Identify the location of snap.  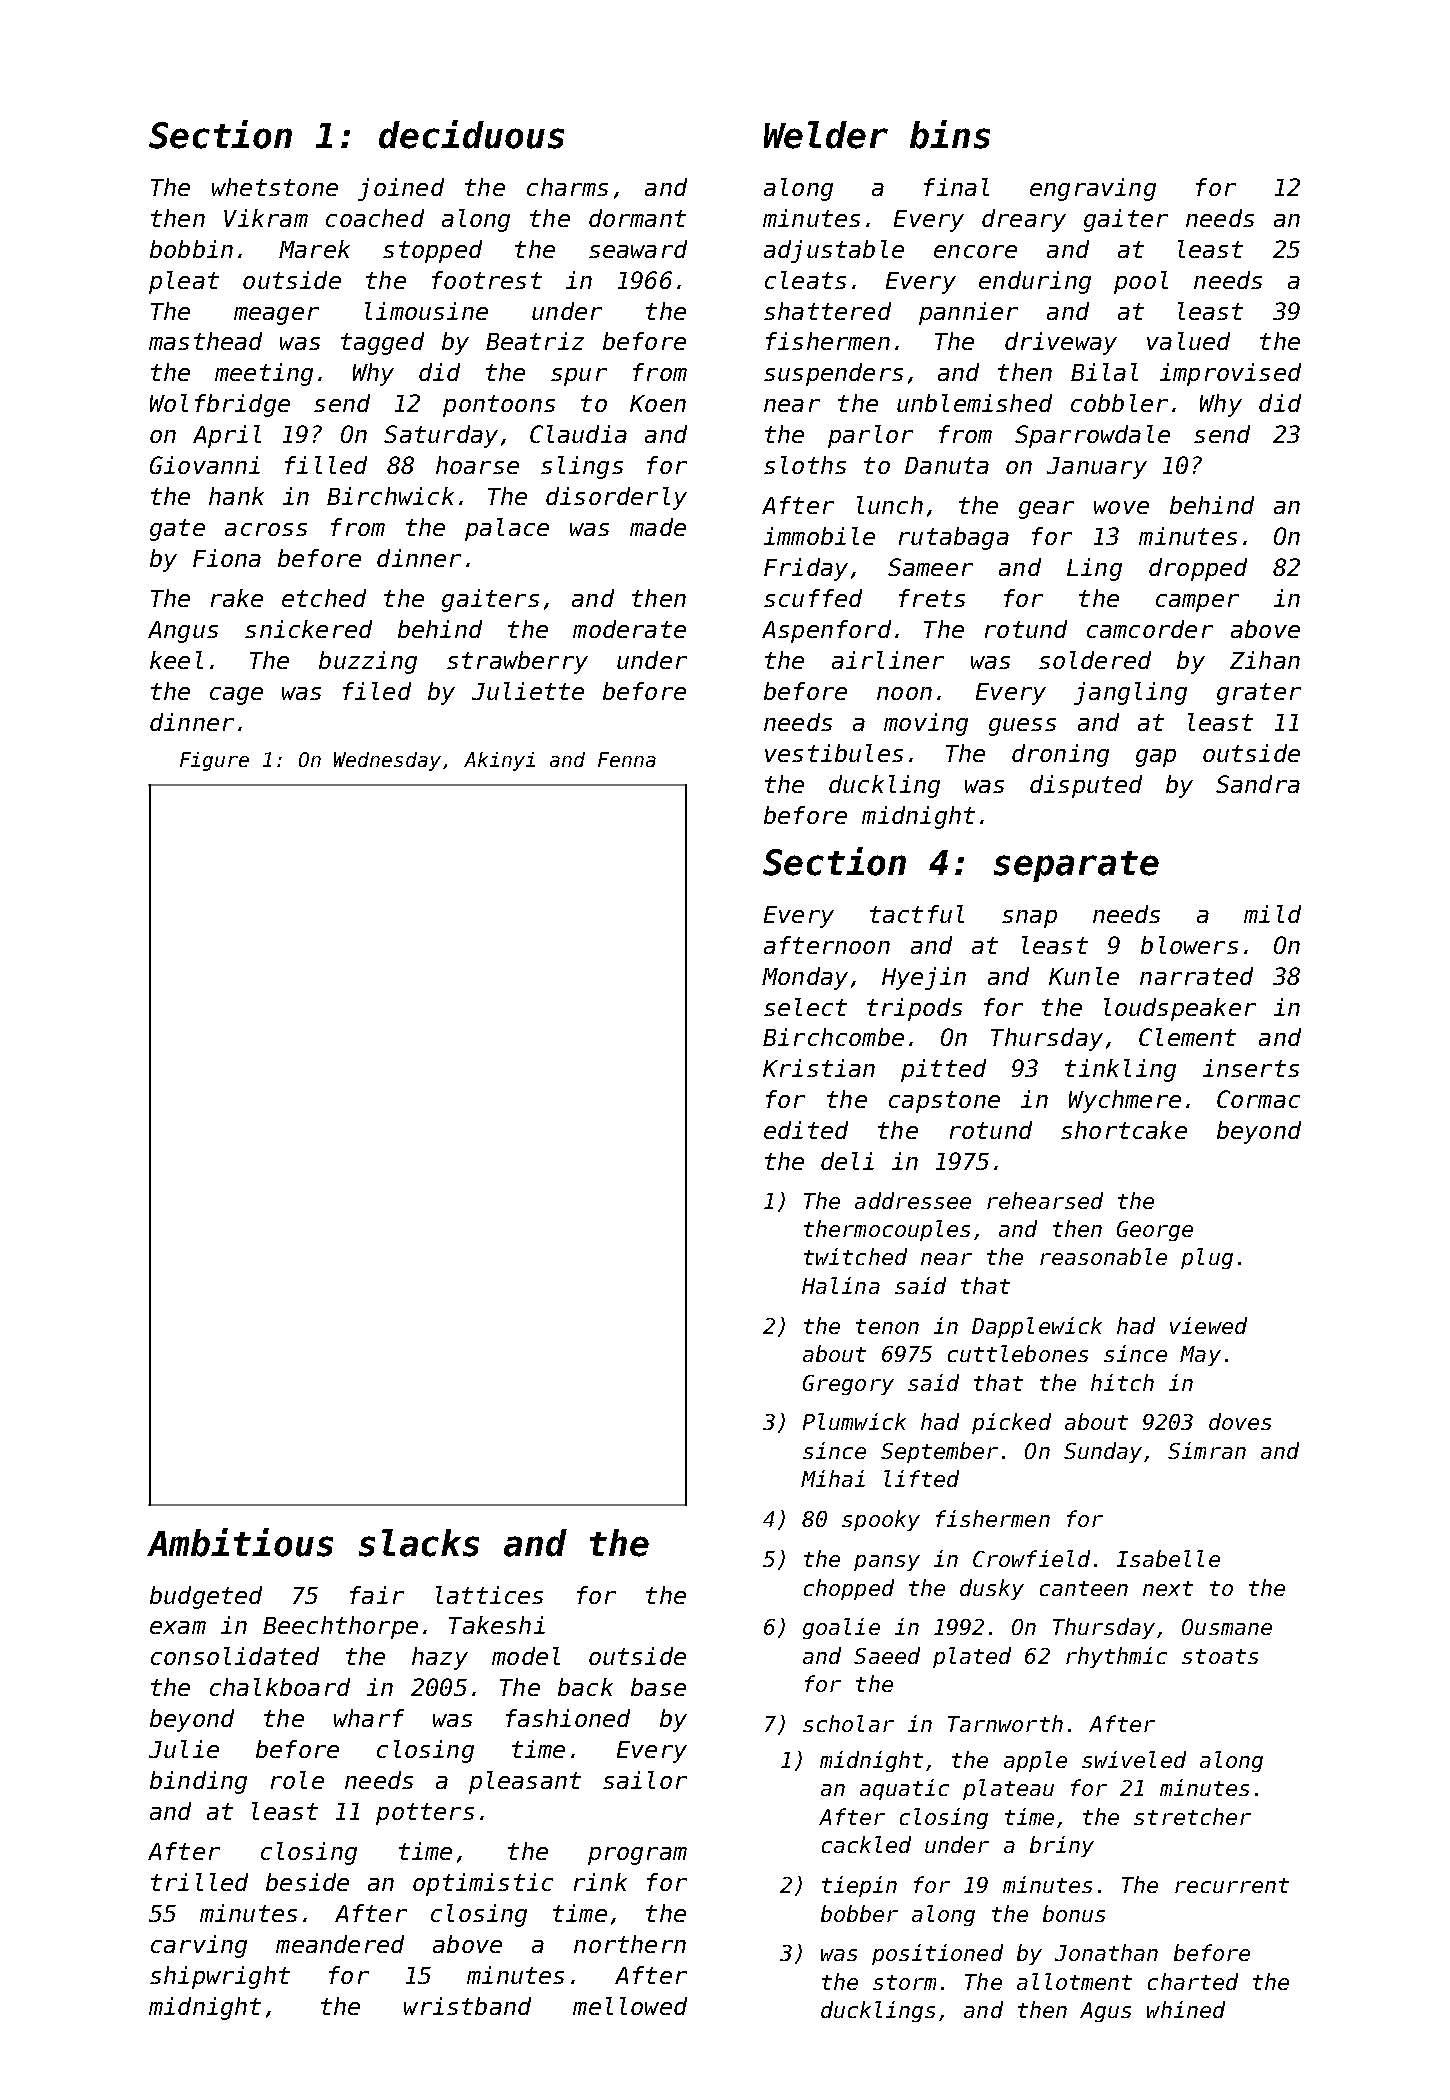
(1029, 919).
